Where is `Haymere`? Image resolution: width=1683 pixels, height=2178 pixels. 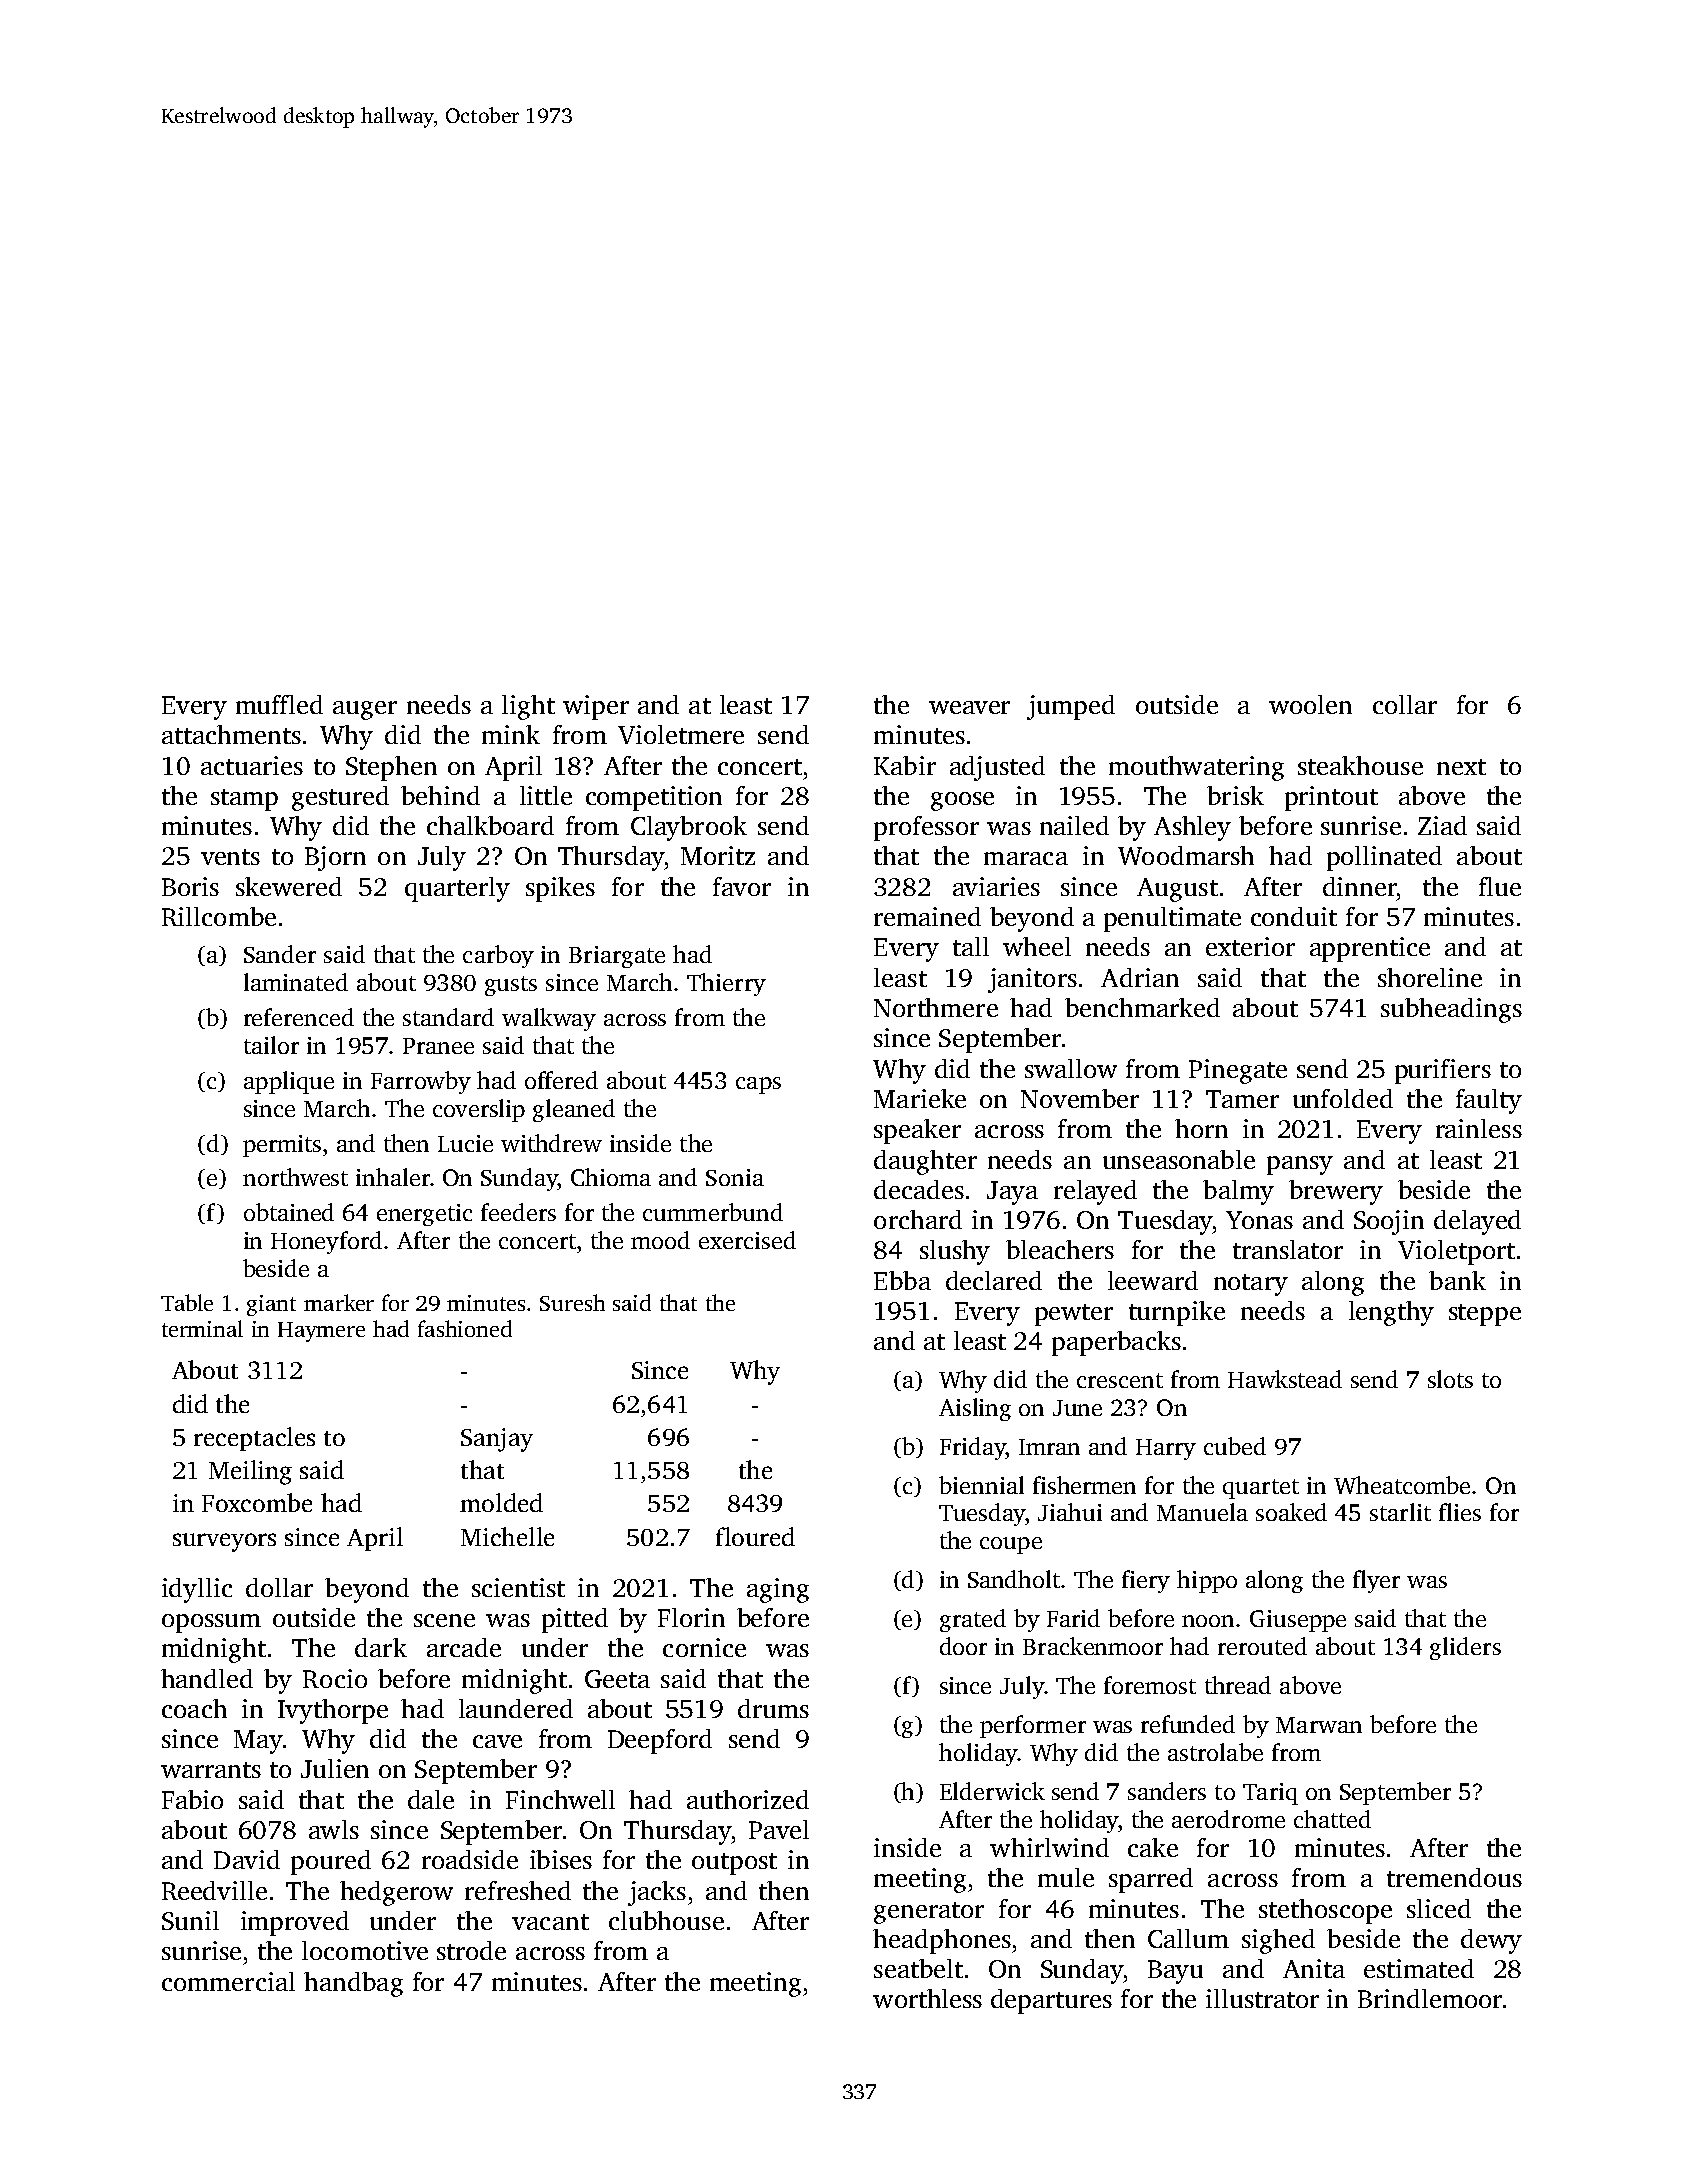 Haymere is located at coordinates (321, 1332).
